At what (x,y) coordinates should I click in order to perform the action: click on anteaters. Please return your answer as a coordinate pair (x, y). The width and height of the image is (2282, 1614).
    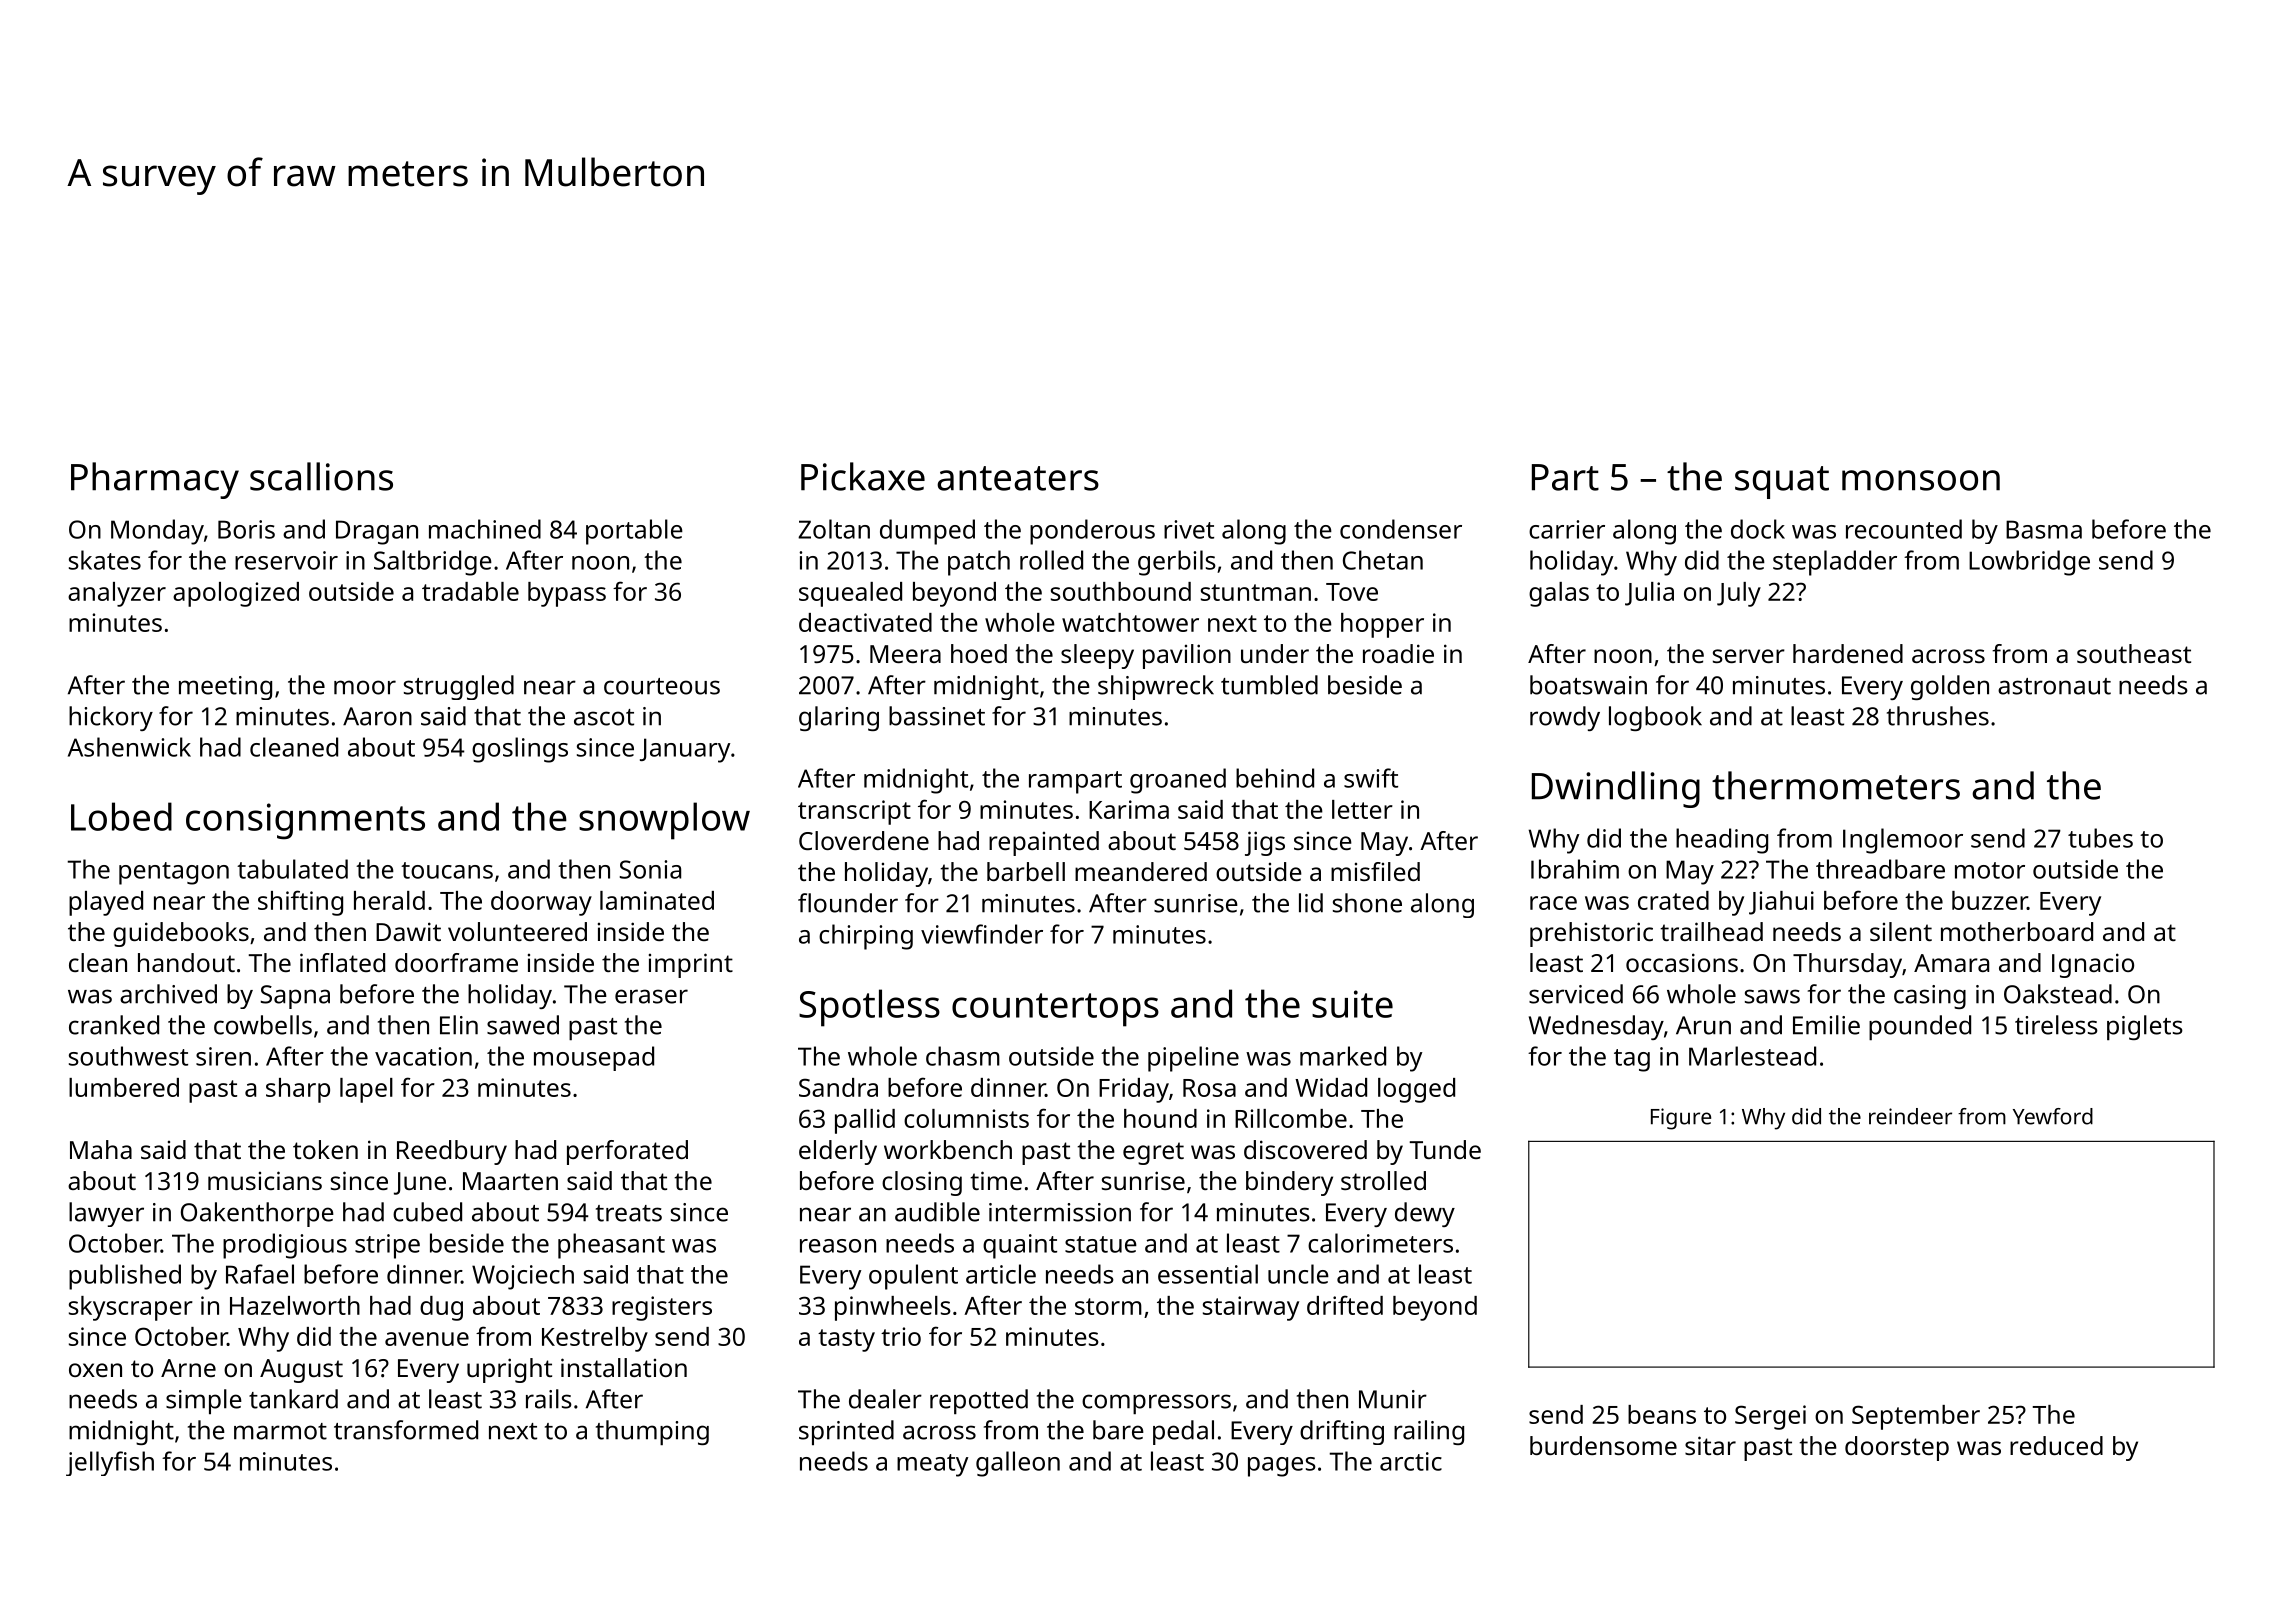
    Looking at the image, I should click on (1018, 478).
